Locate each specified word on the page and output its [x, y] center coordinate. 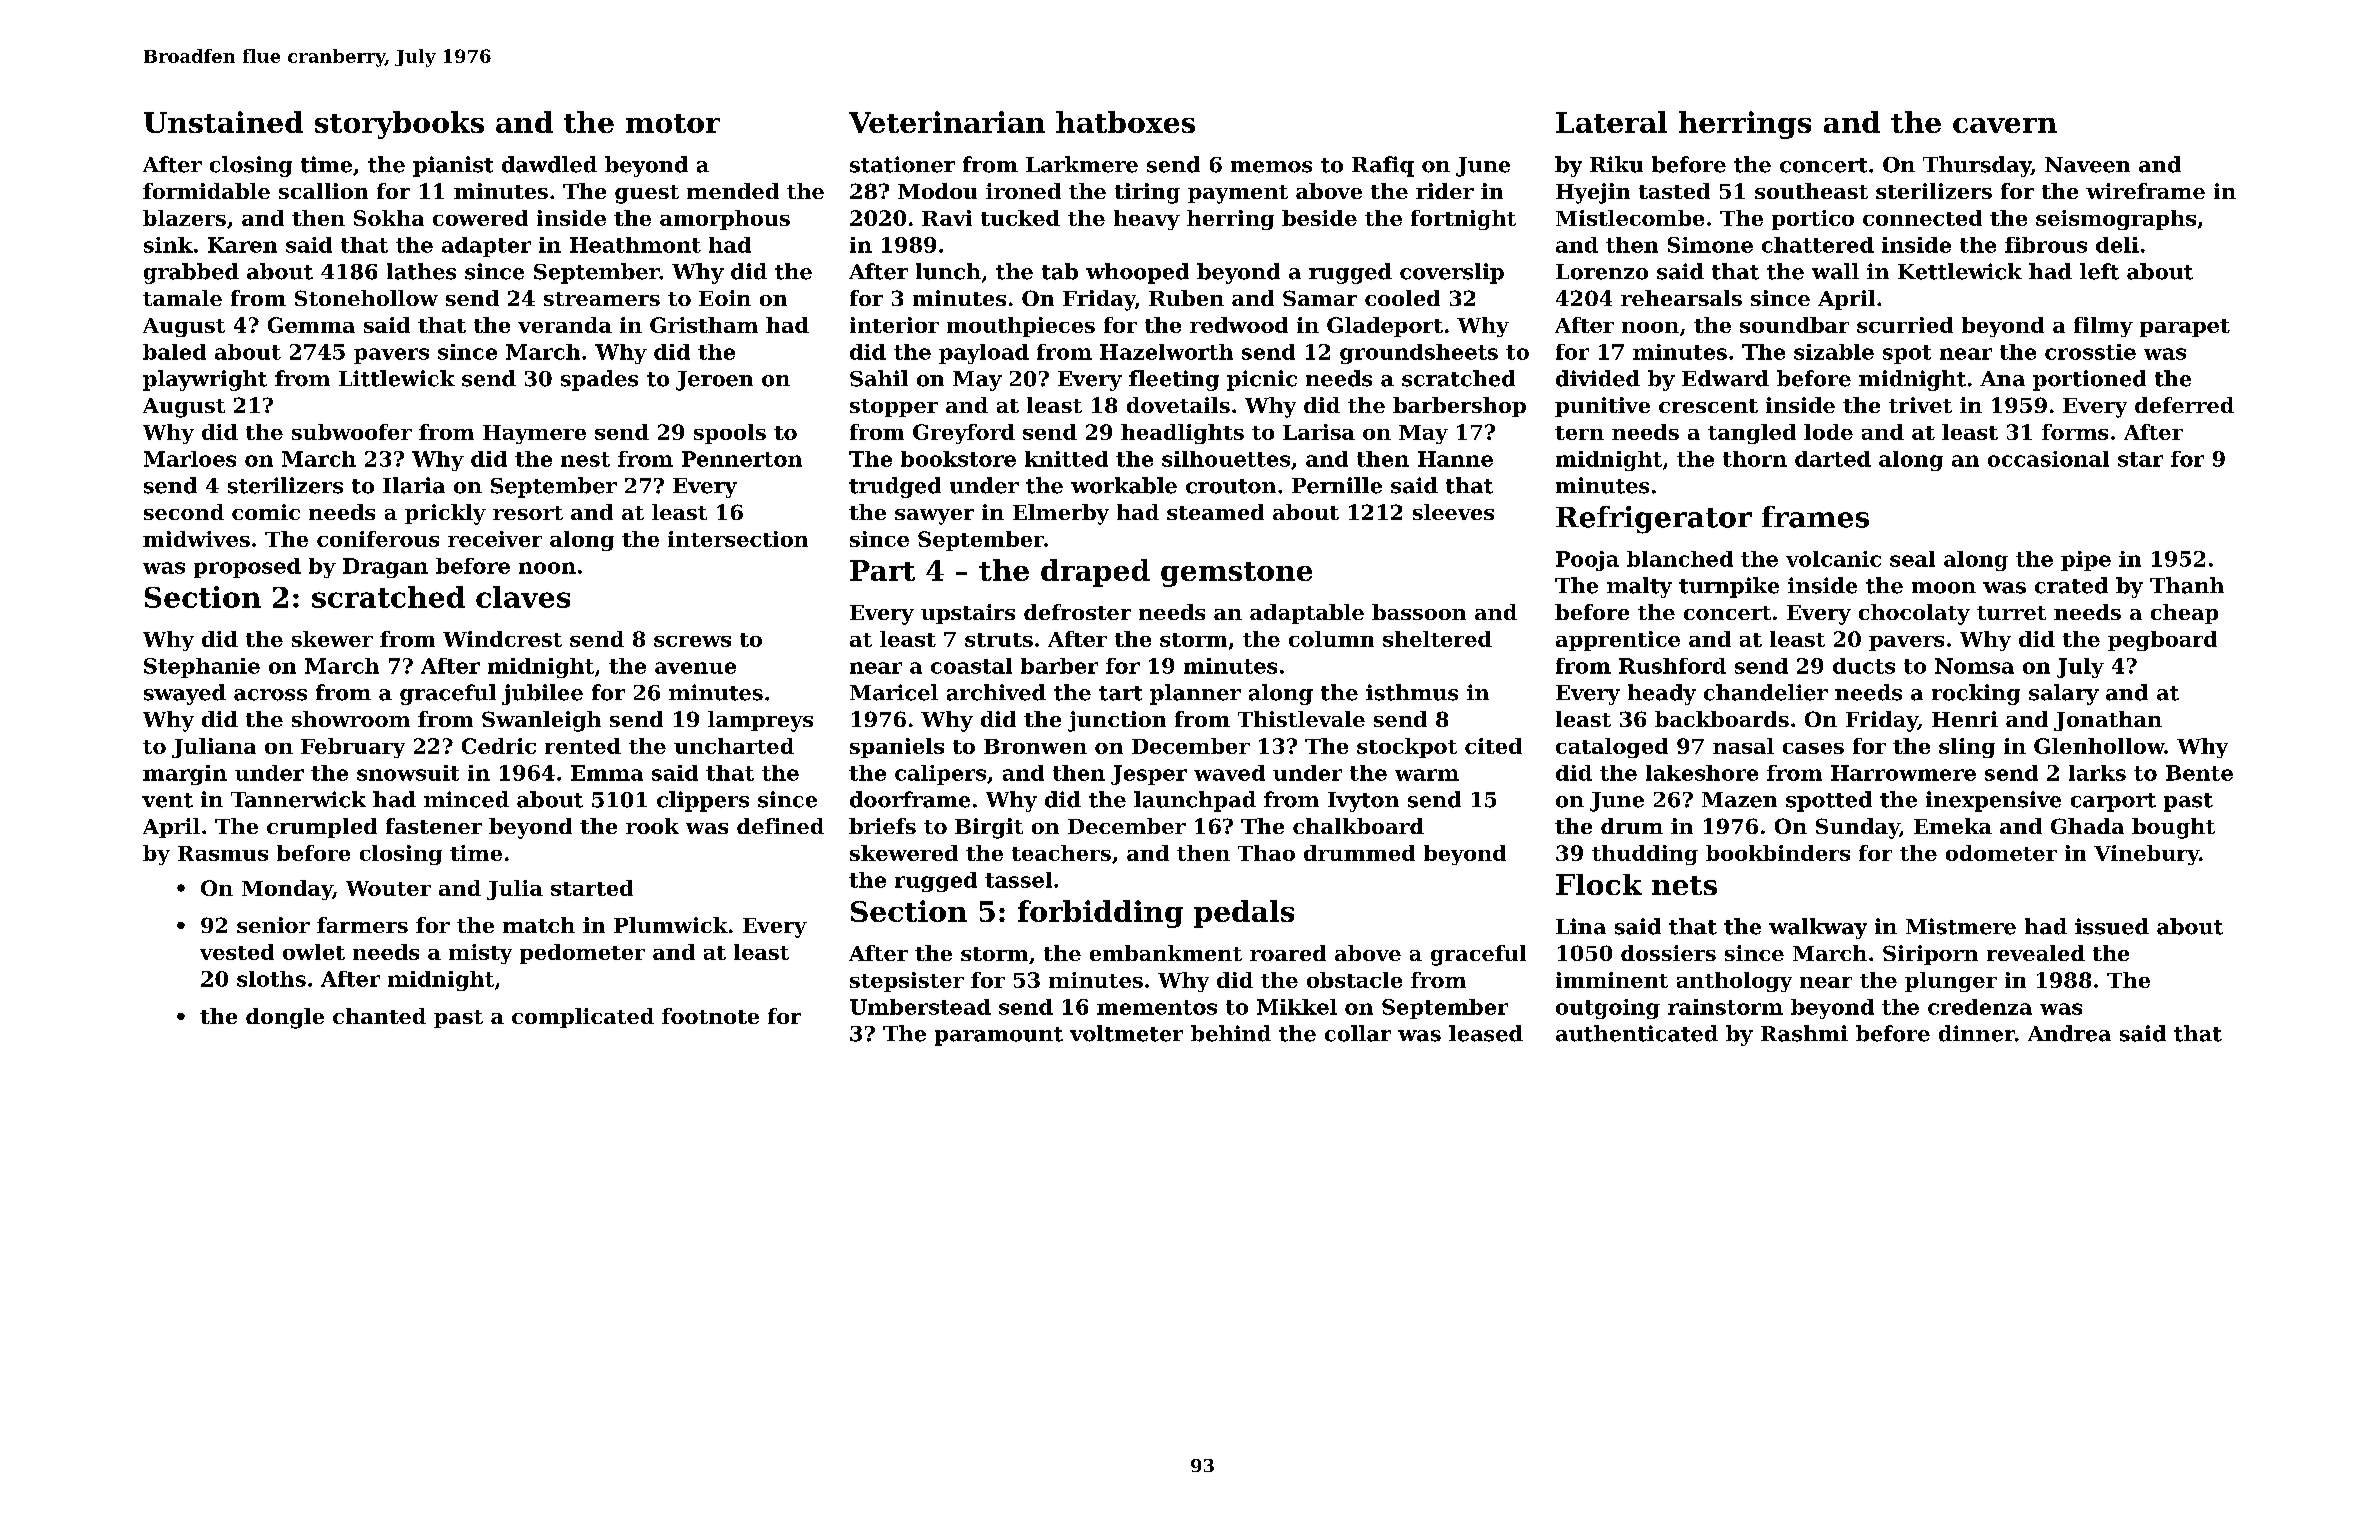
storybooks [399, 125]
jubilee [542, 694]
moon [1944, 588]
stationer [902, 164]
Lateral [1611, 122]
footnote [710, 1016]
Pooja [1587, 561]
